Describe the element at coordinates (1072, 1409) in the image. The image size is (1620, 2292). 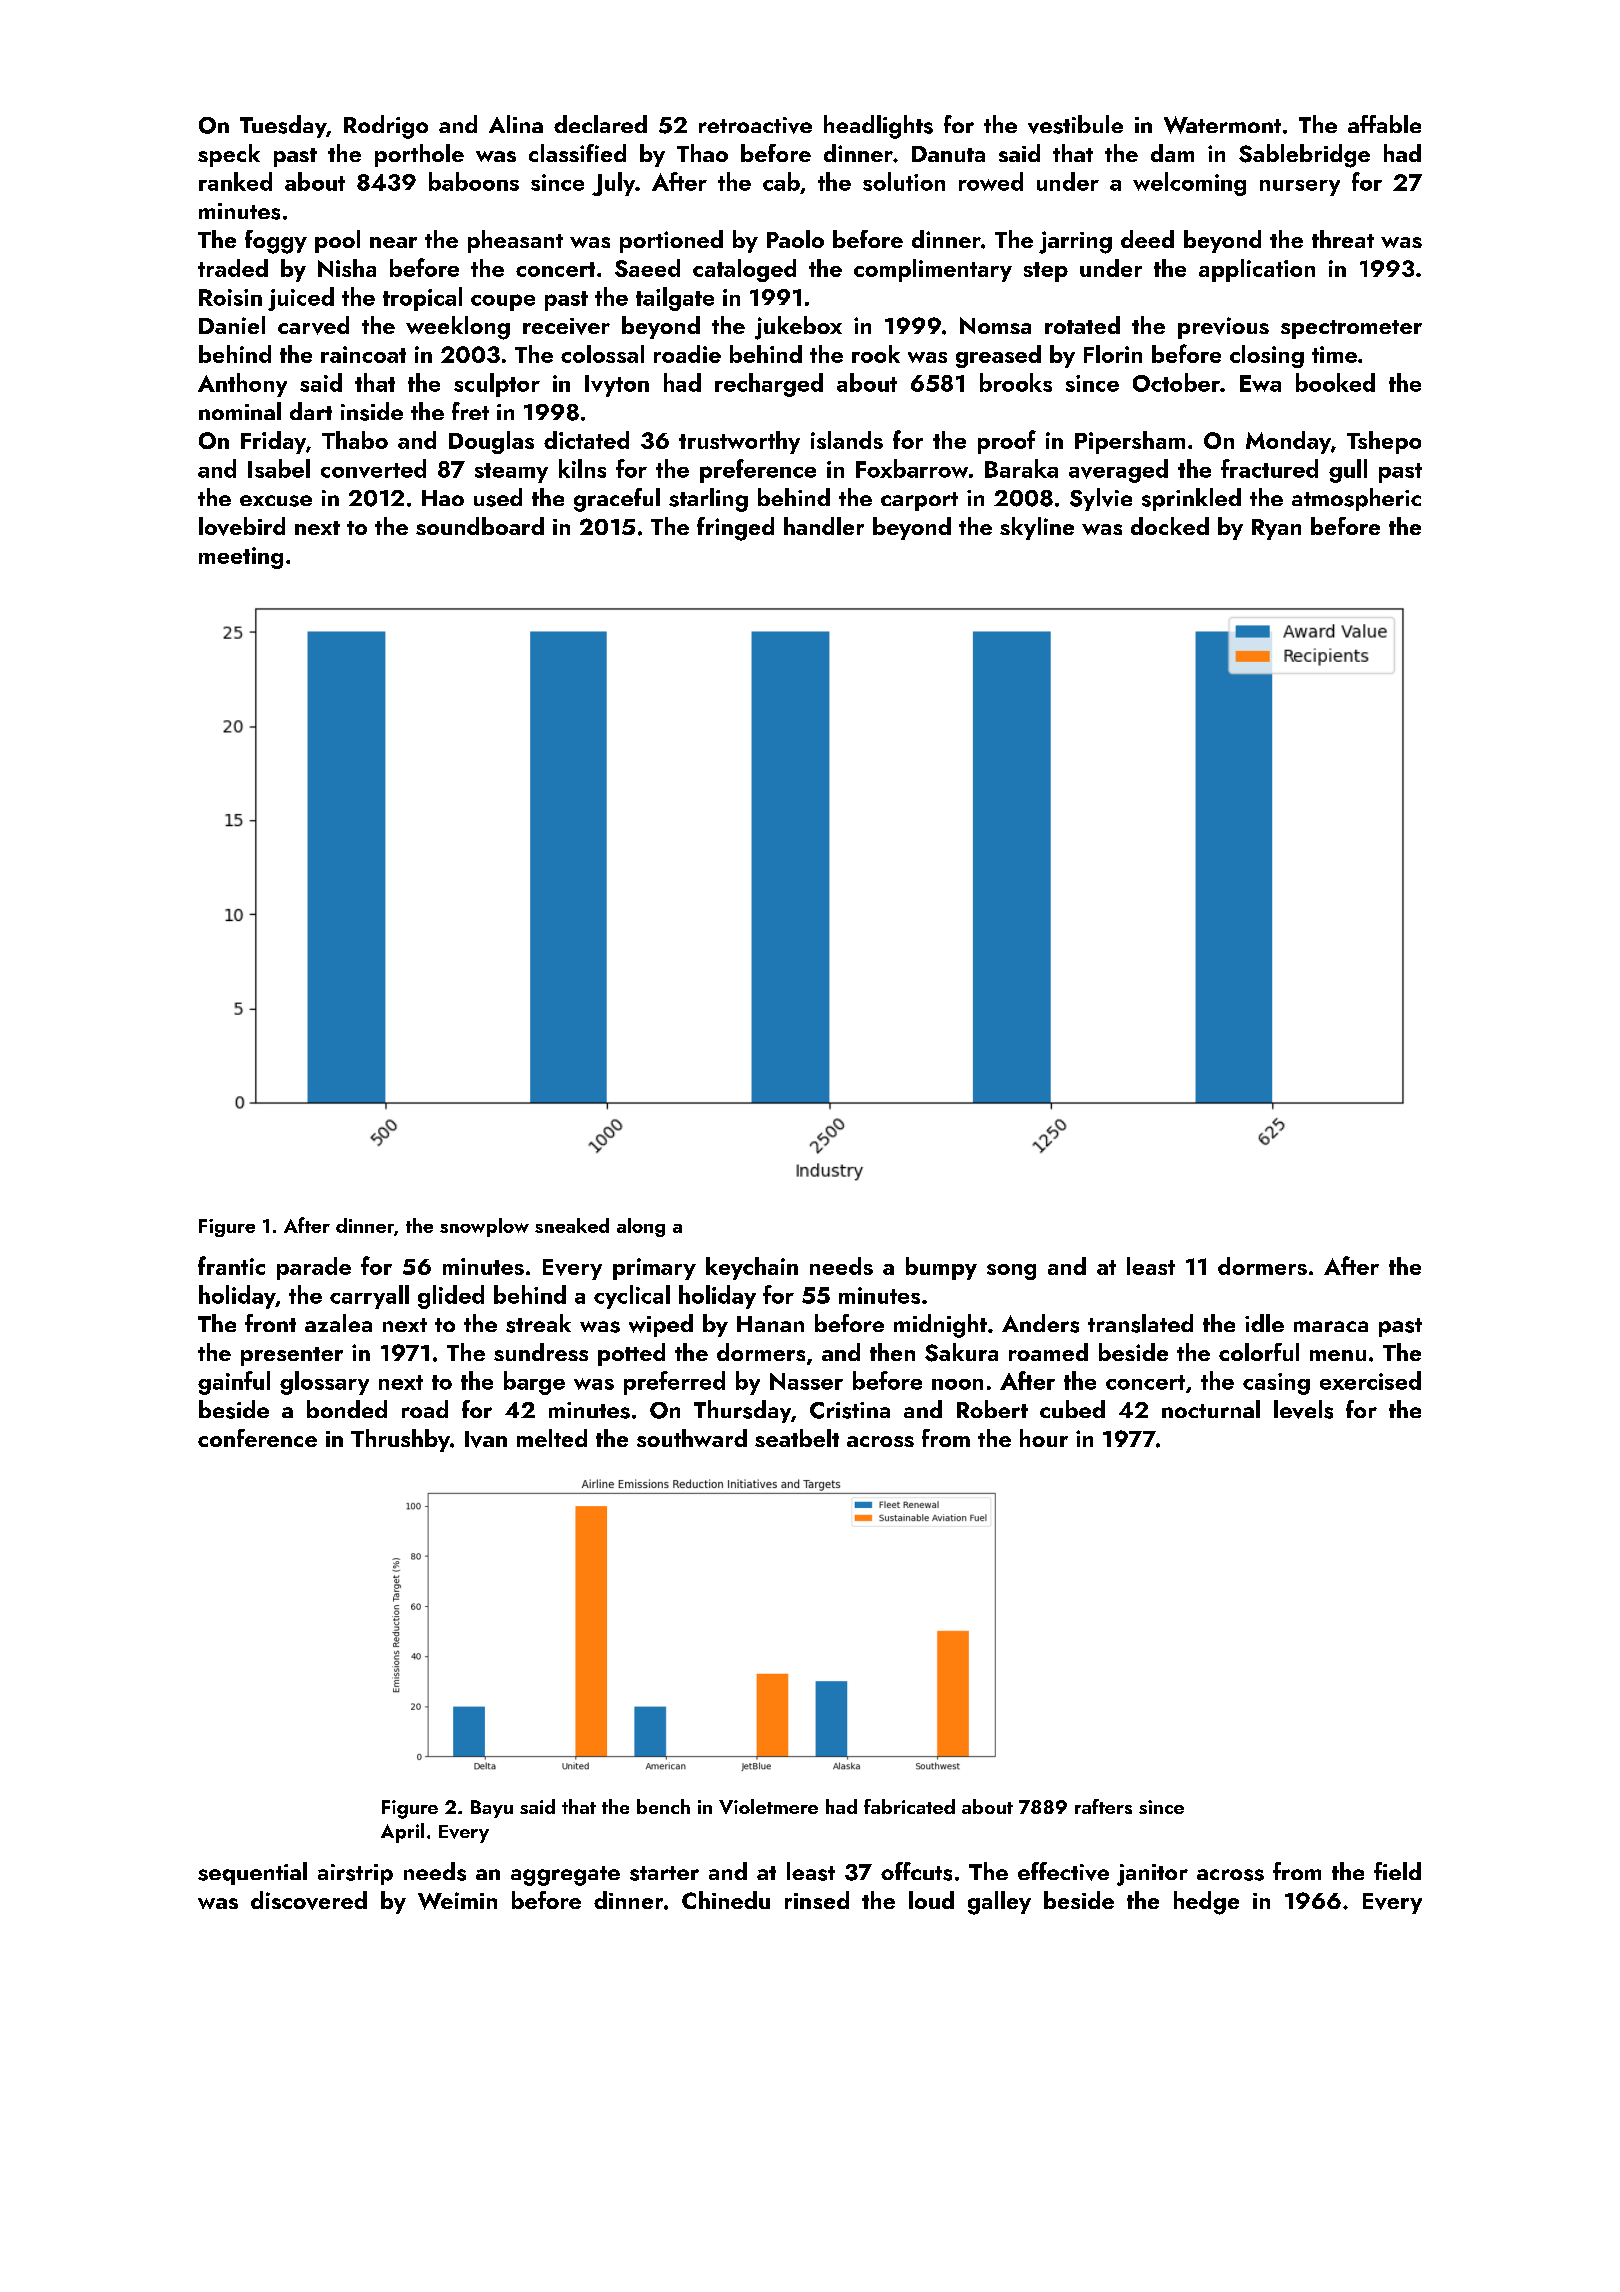
I see `cubed` at that location.
